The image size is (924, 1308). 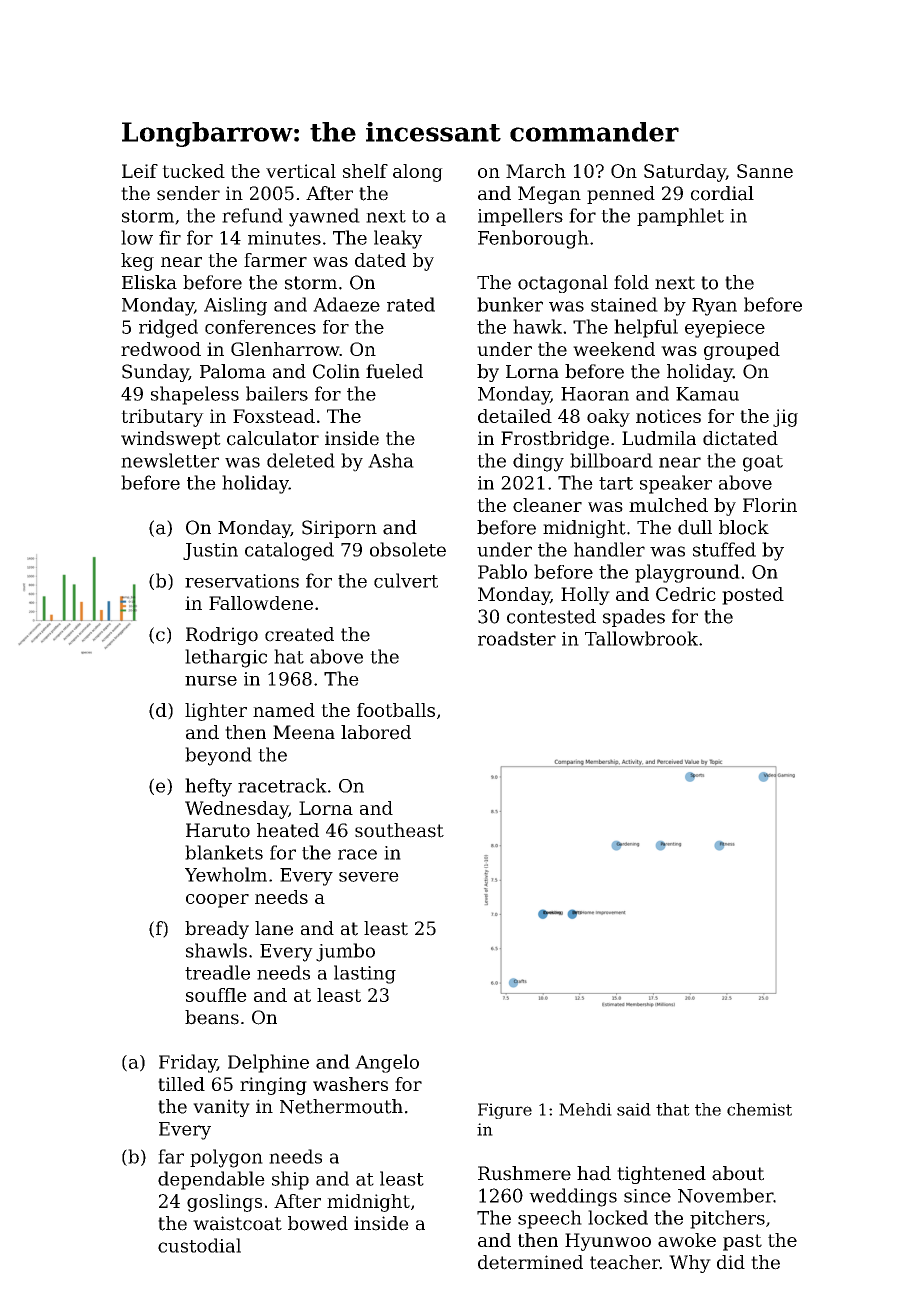 What do you see at coordinates (785, 418) in the page?
I see `jig` at bounding box center [785, 418].
